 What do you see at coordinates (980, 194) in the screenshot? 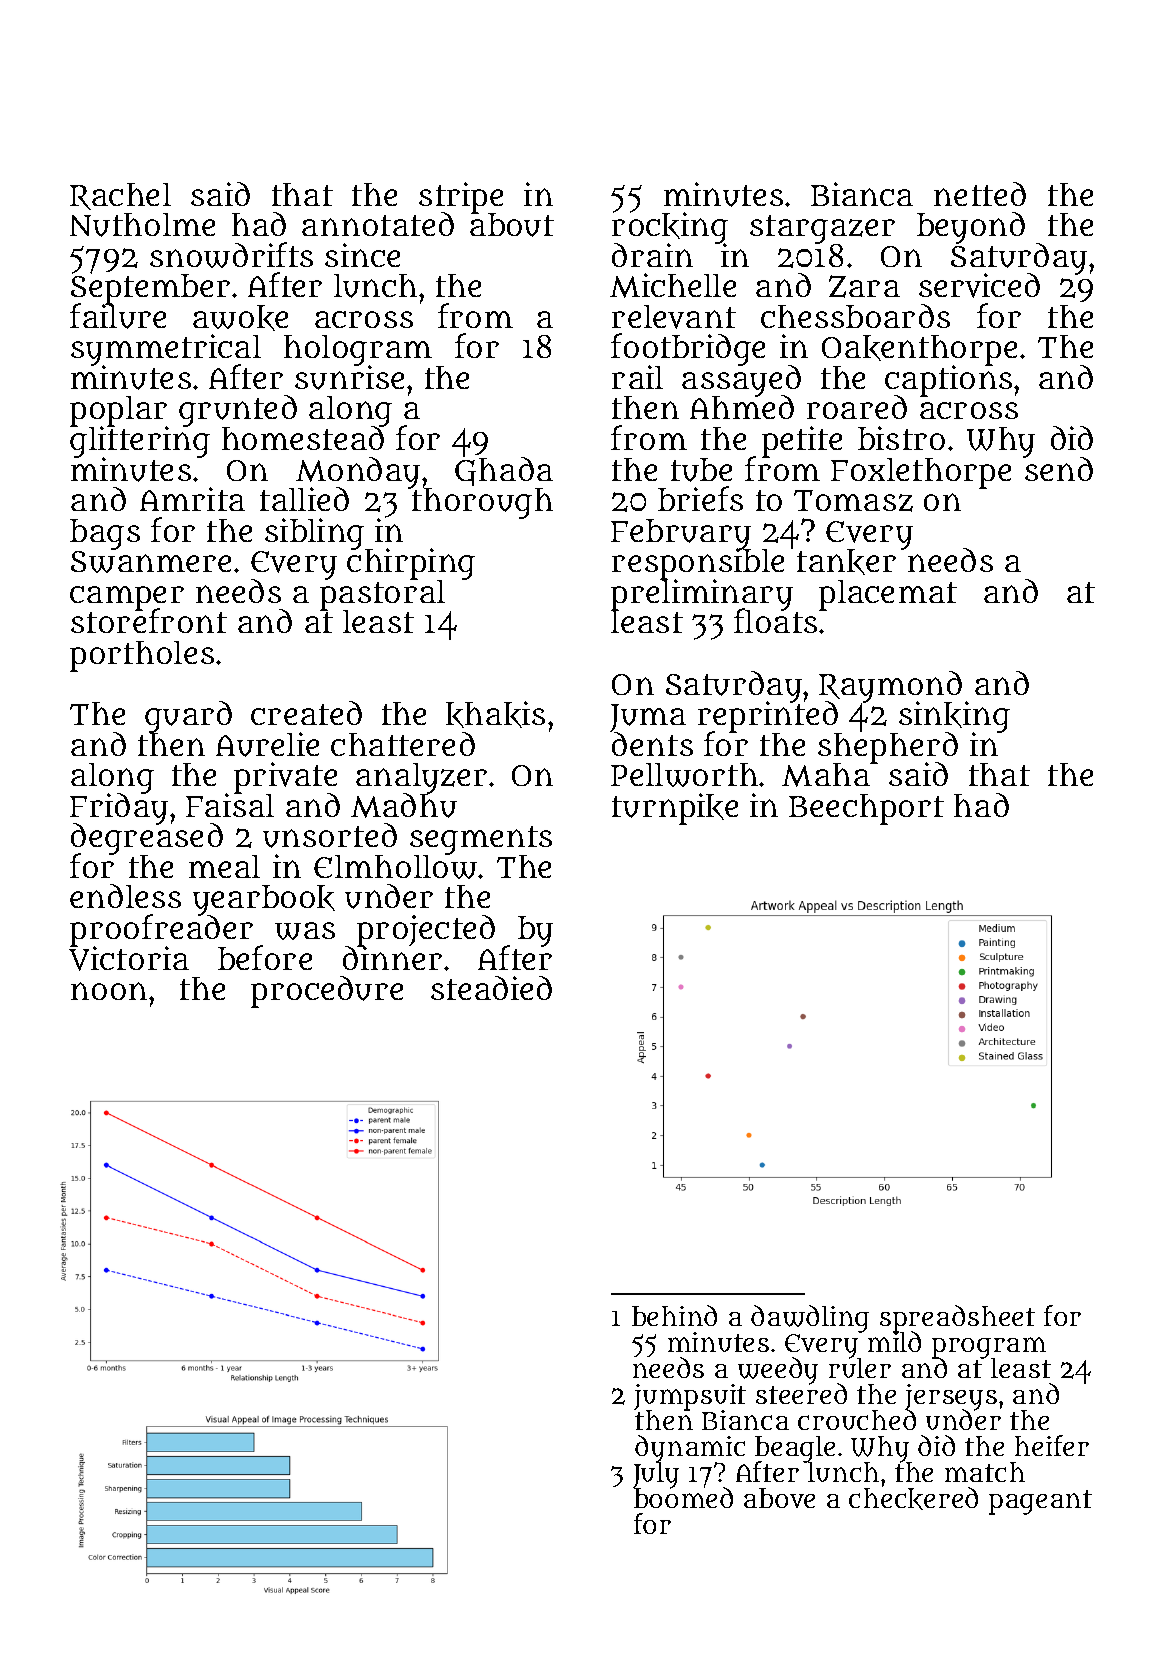
I see `netted` at bounding box center [980, 194].
